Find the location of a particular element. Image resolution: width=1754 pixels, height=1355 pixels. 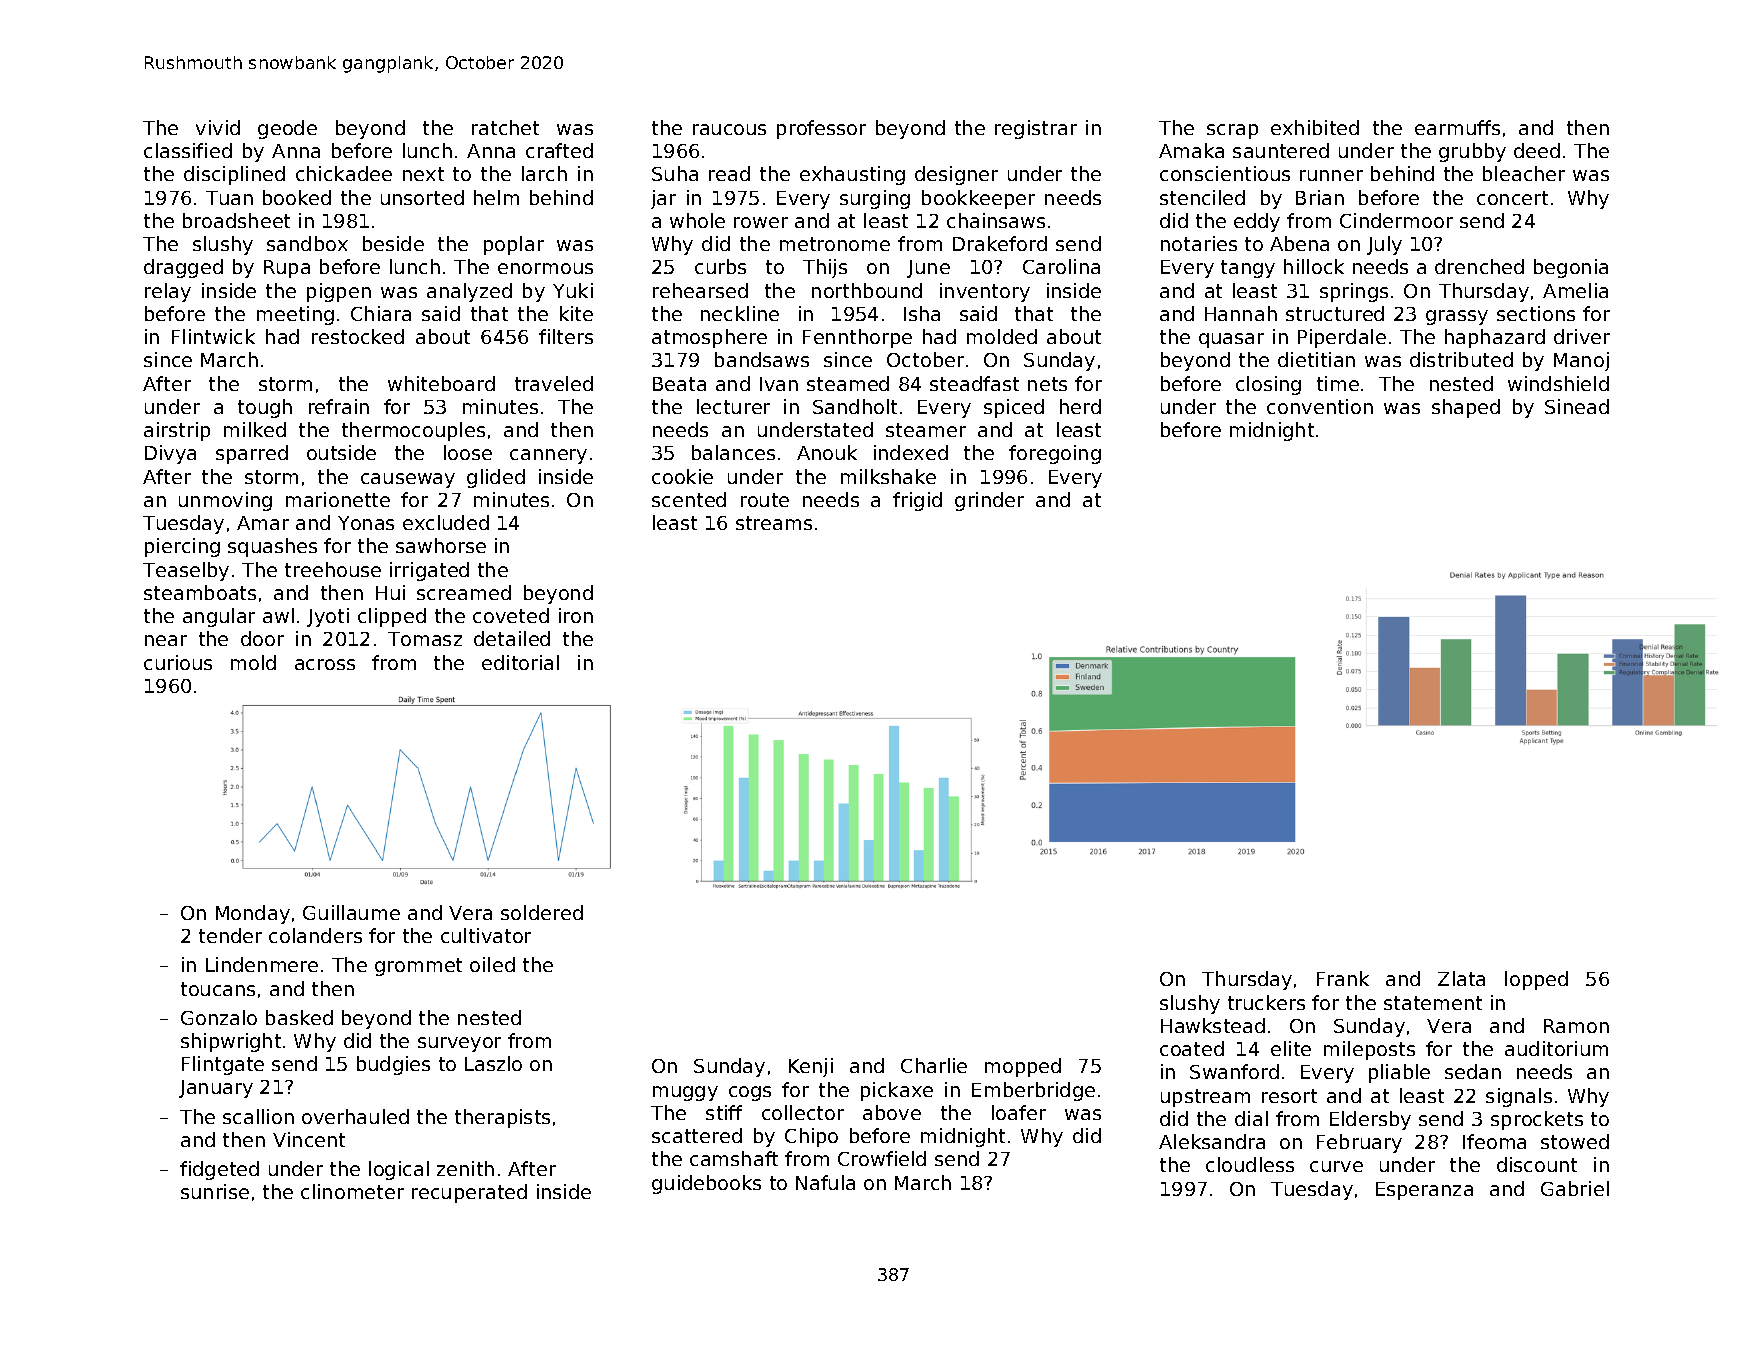

Esperanza is located at coordinates (1424, 1191).
